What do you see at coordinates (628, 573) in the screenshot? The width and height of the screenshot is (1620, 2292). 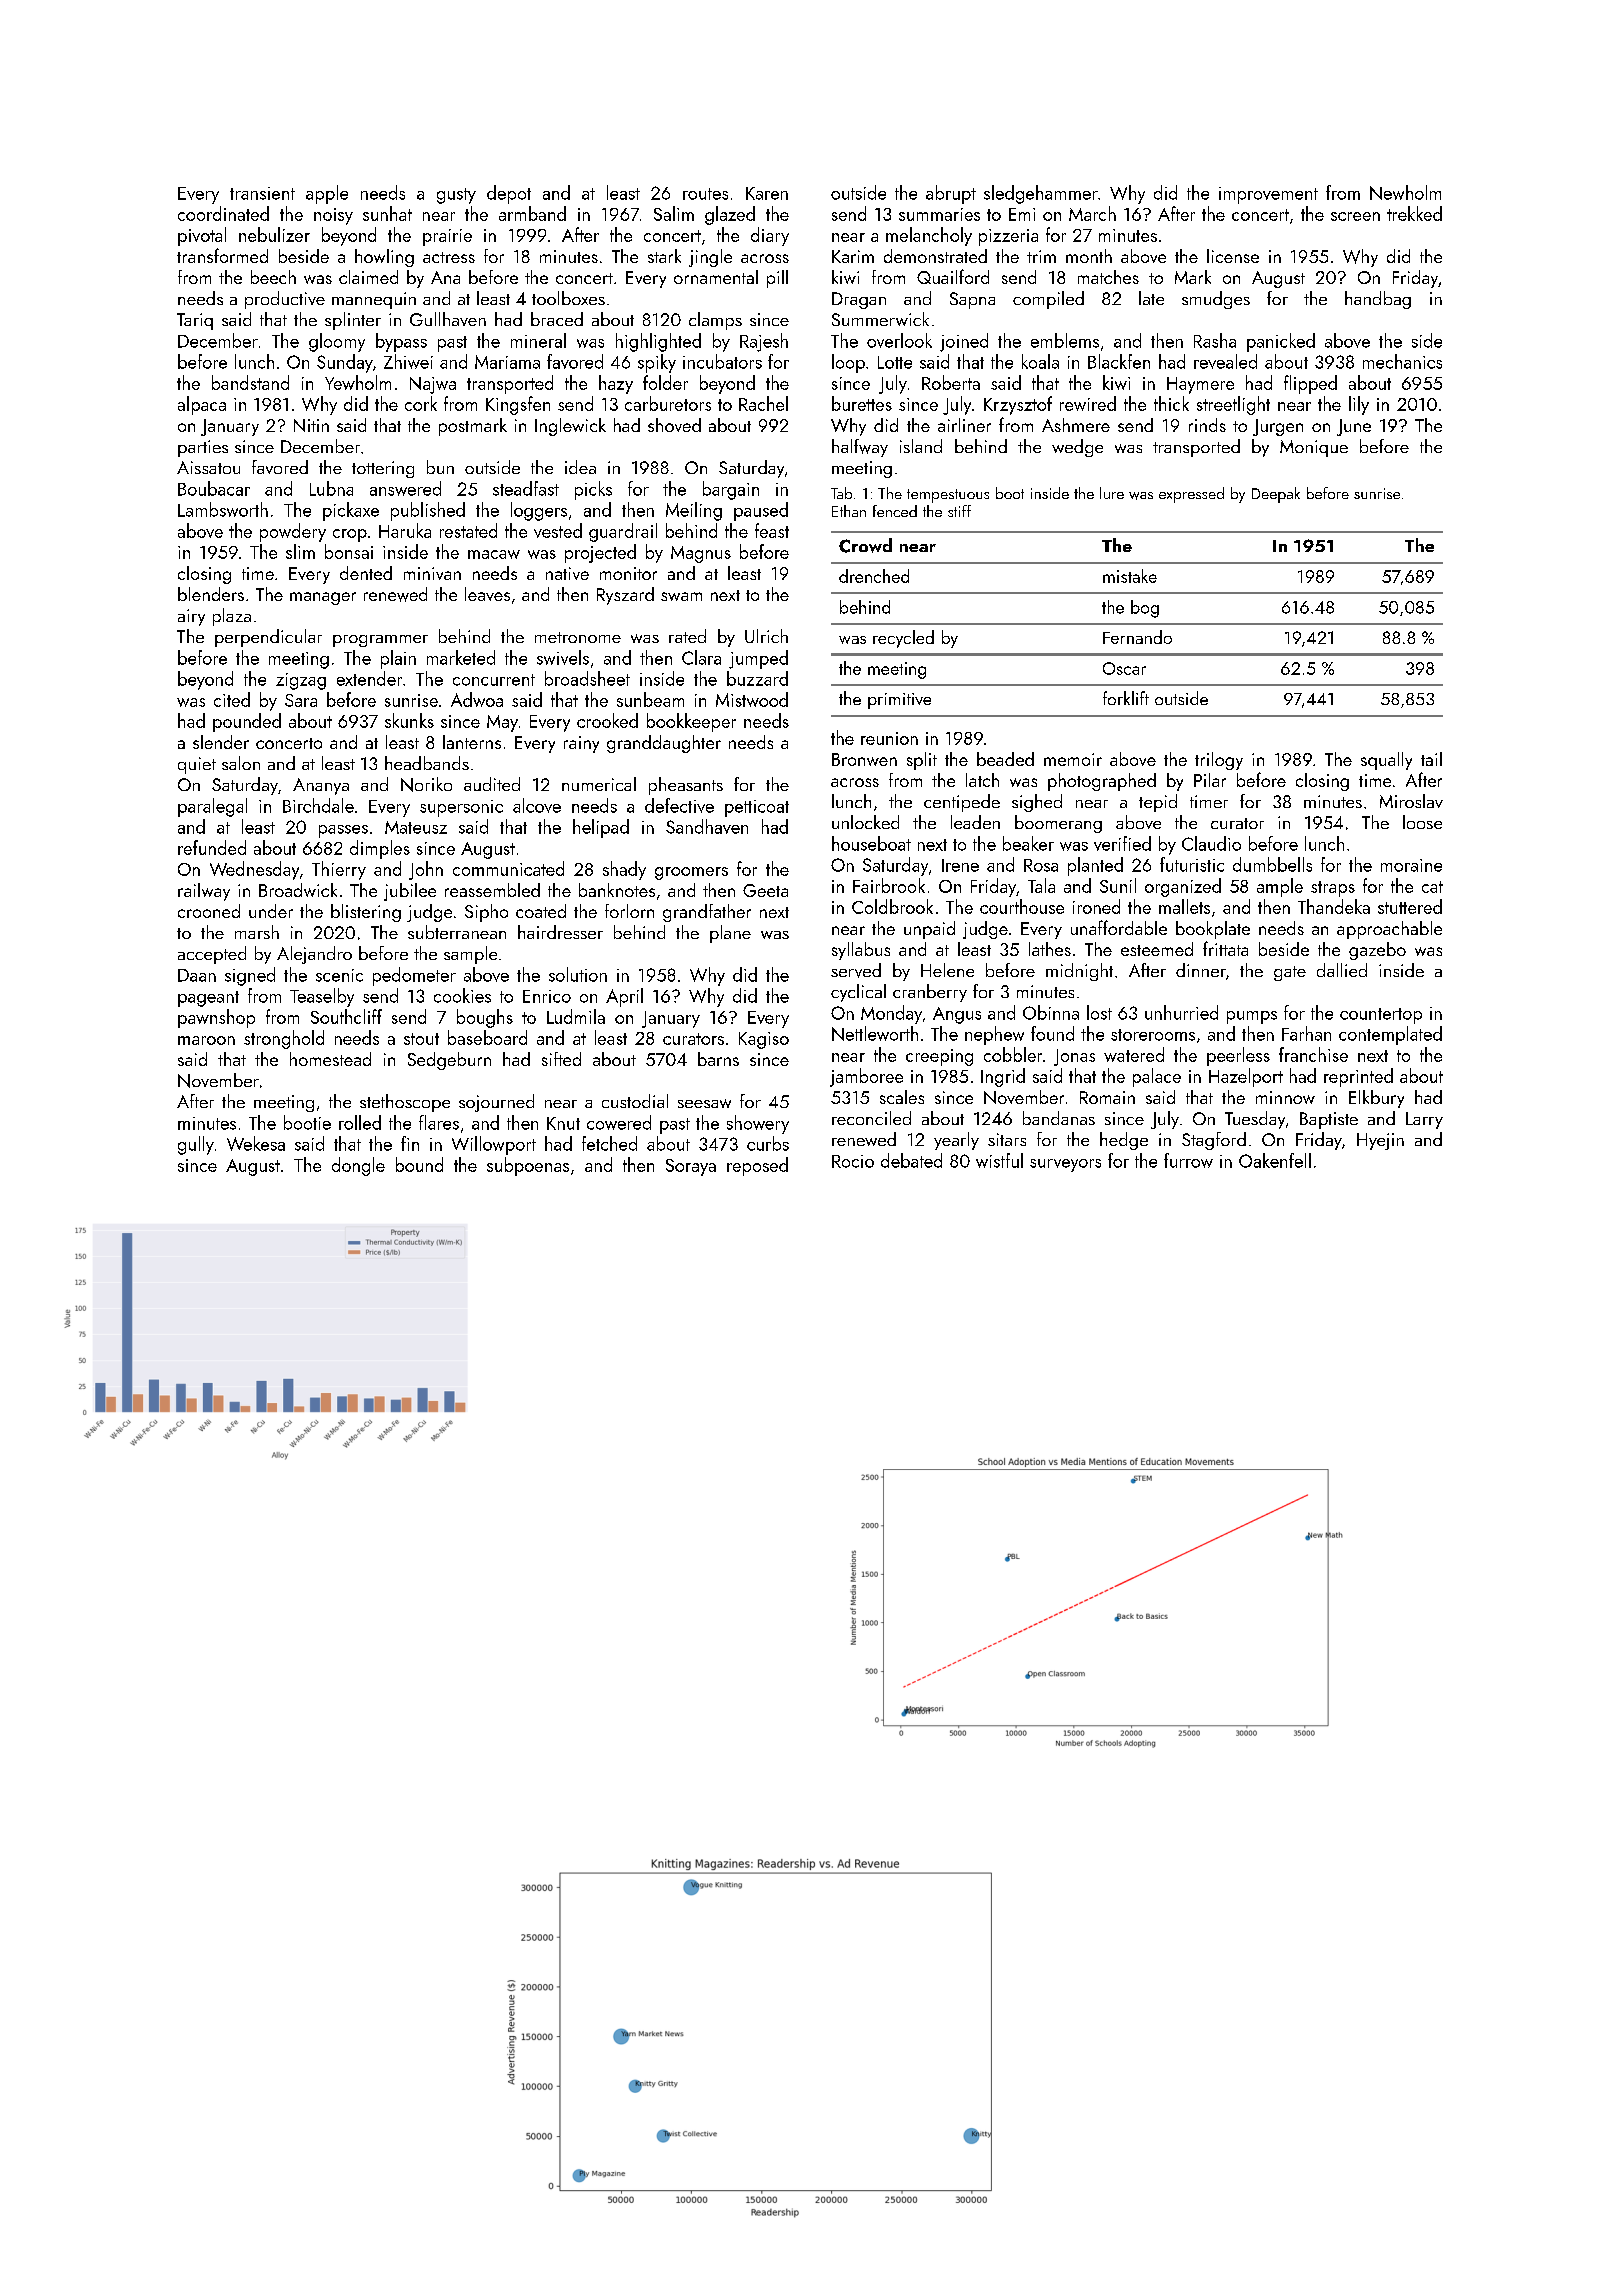 I see `monitor` at bounding box center [628, 573].
